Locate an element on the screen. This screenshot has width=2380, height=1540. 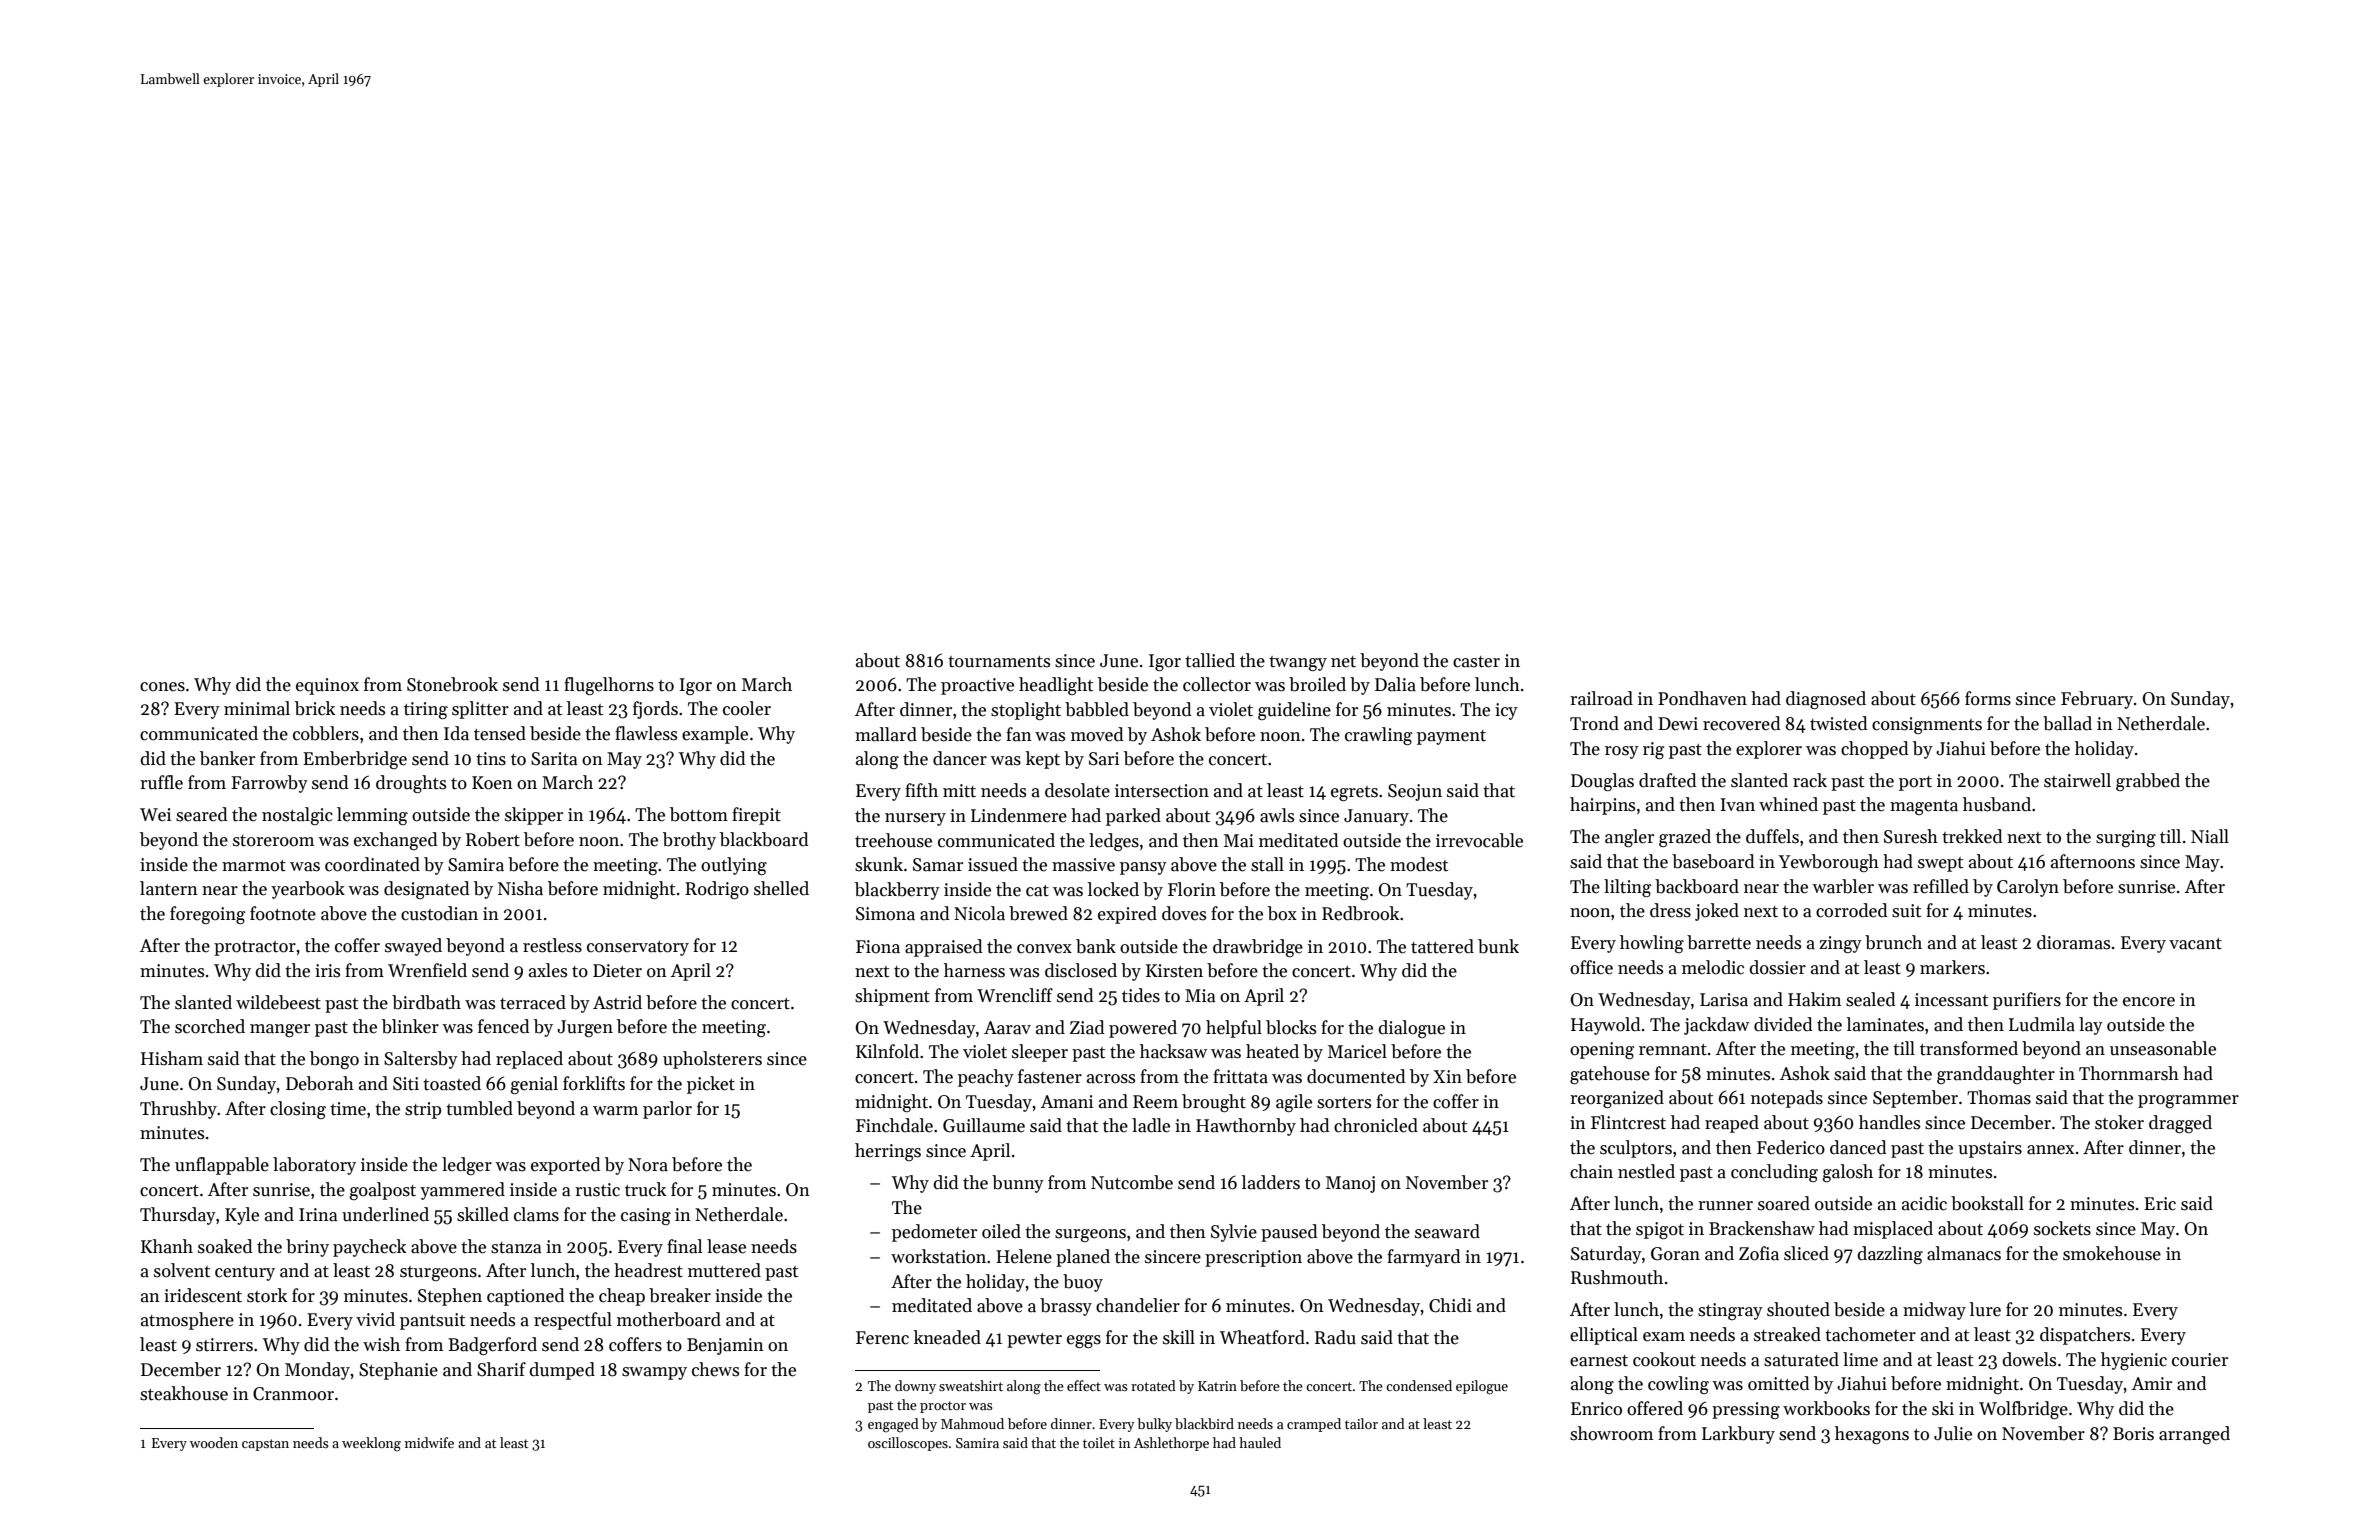
Jurgen is located at coordinates (585, 1028).
